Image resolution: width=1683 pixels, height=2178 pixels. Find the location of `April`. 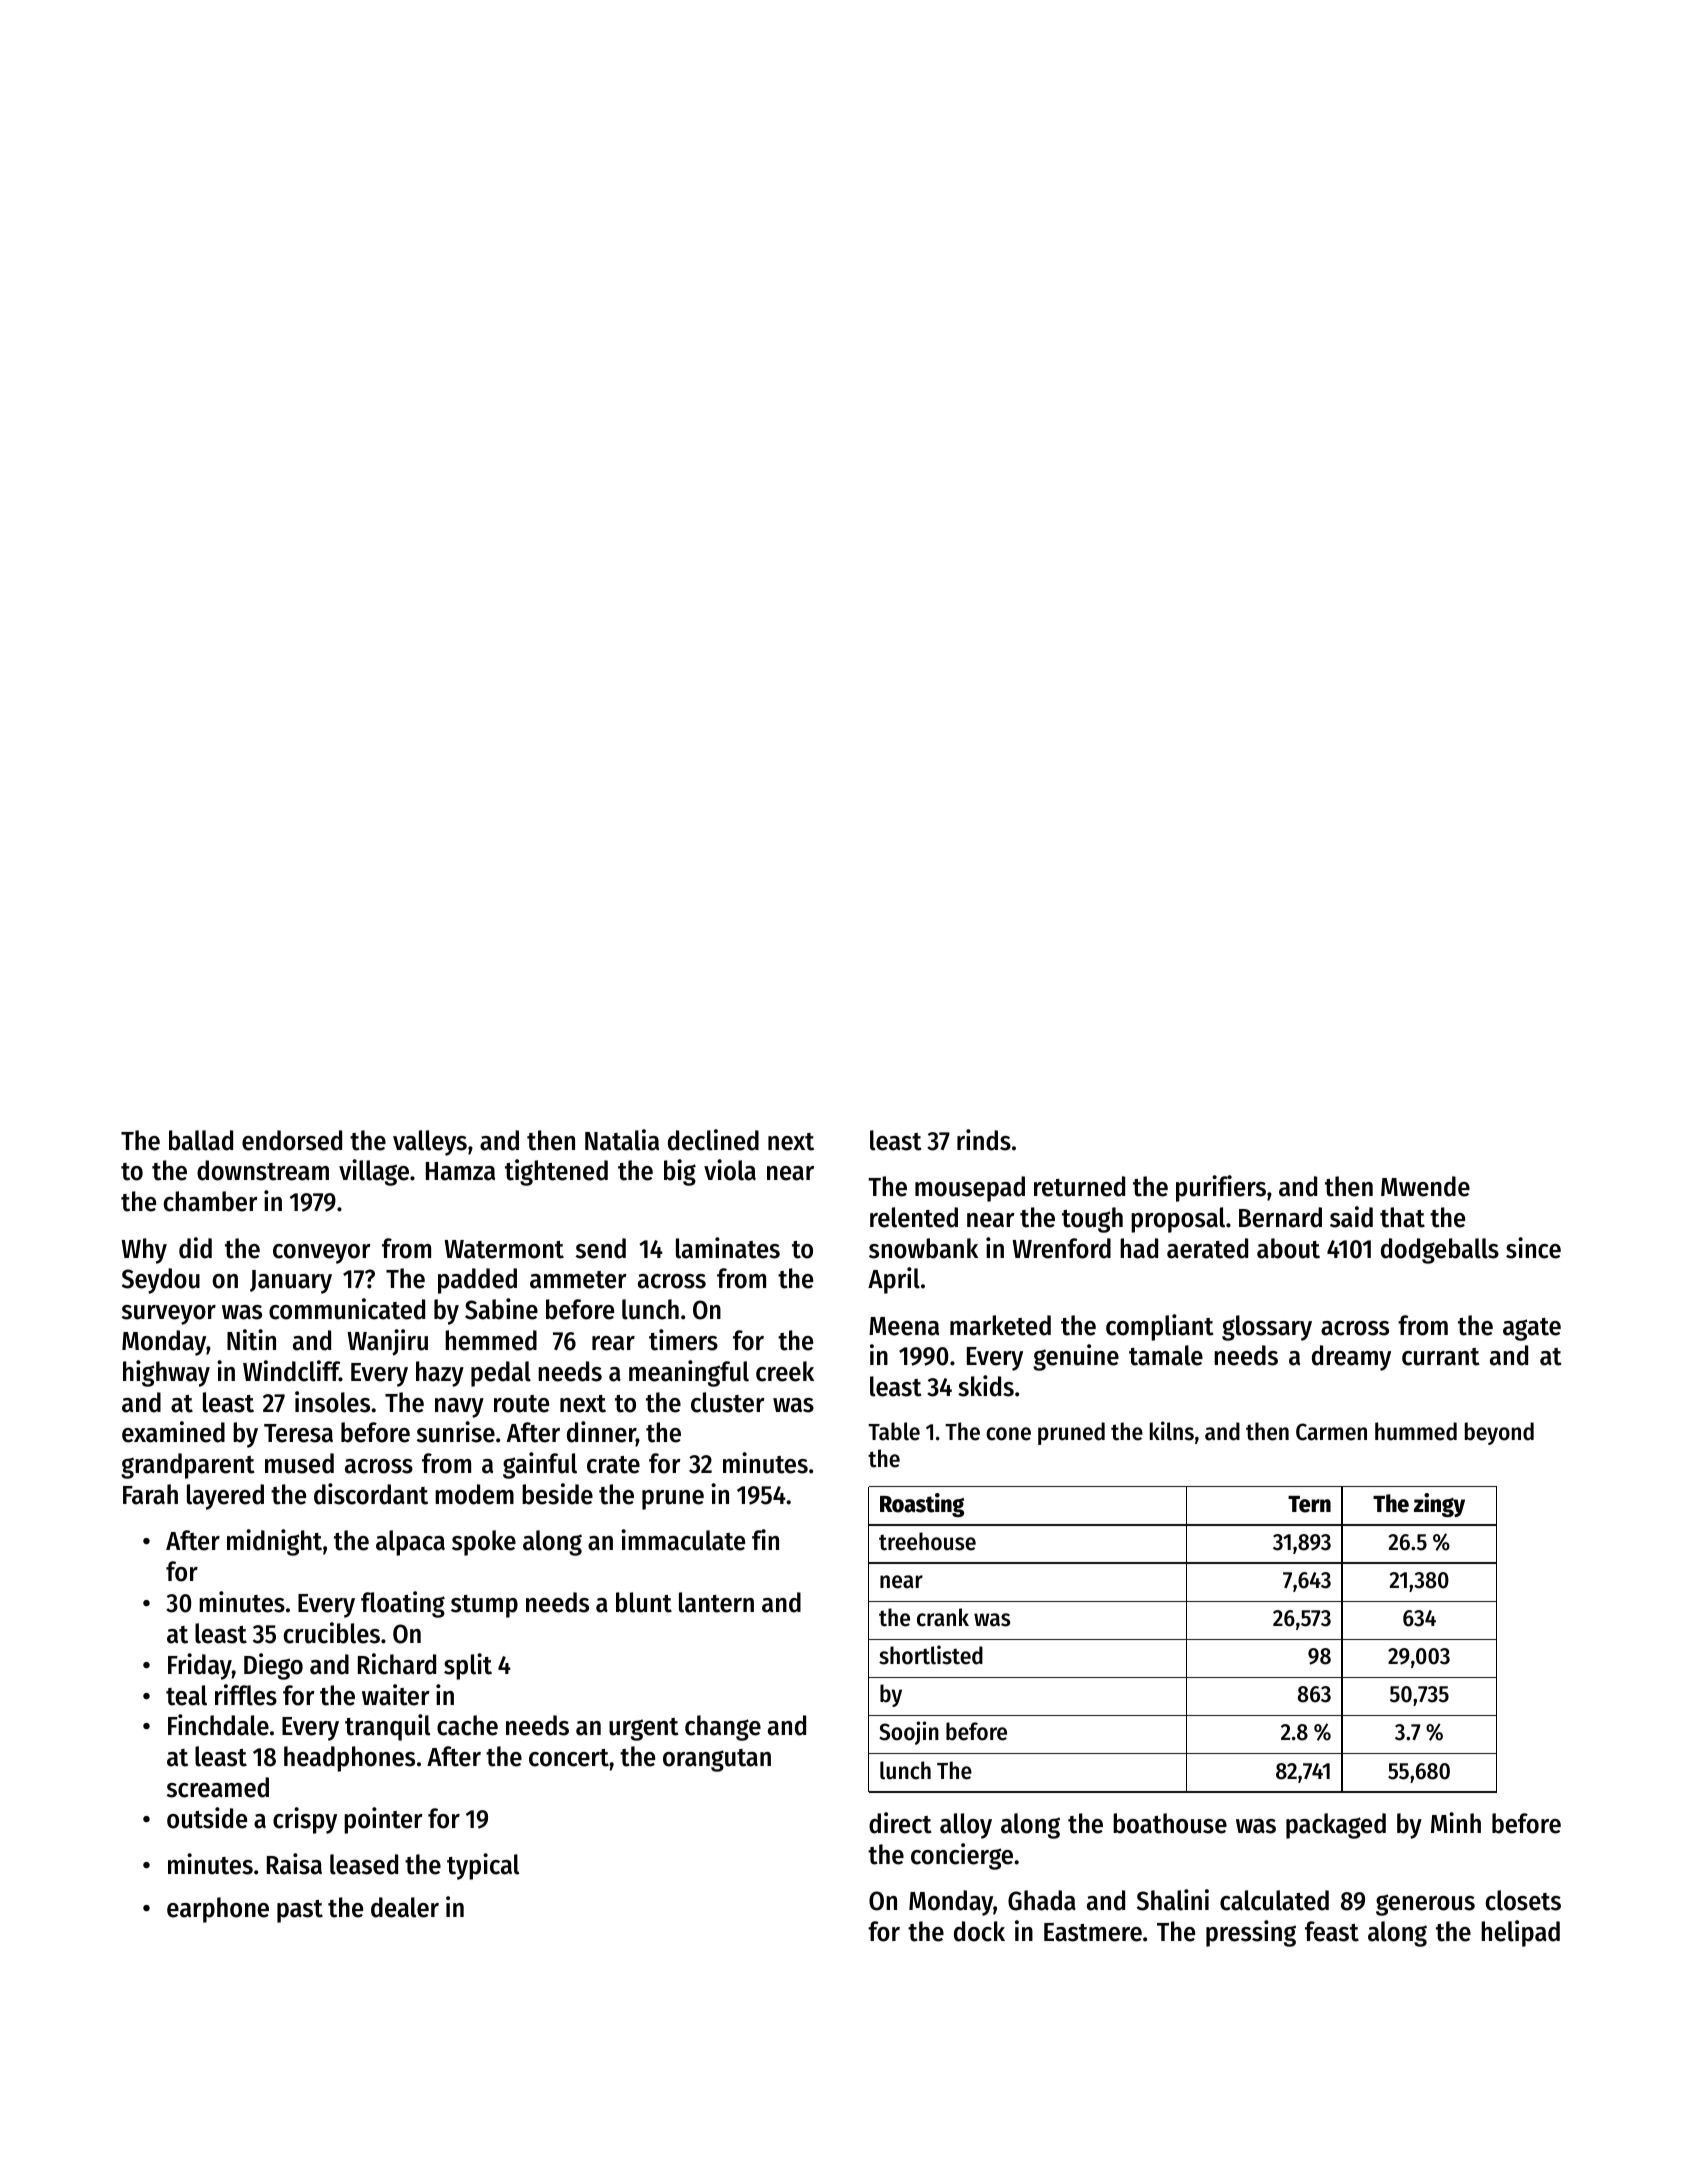

April is located at coordinates (894, 1280).
